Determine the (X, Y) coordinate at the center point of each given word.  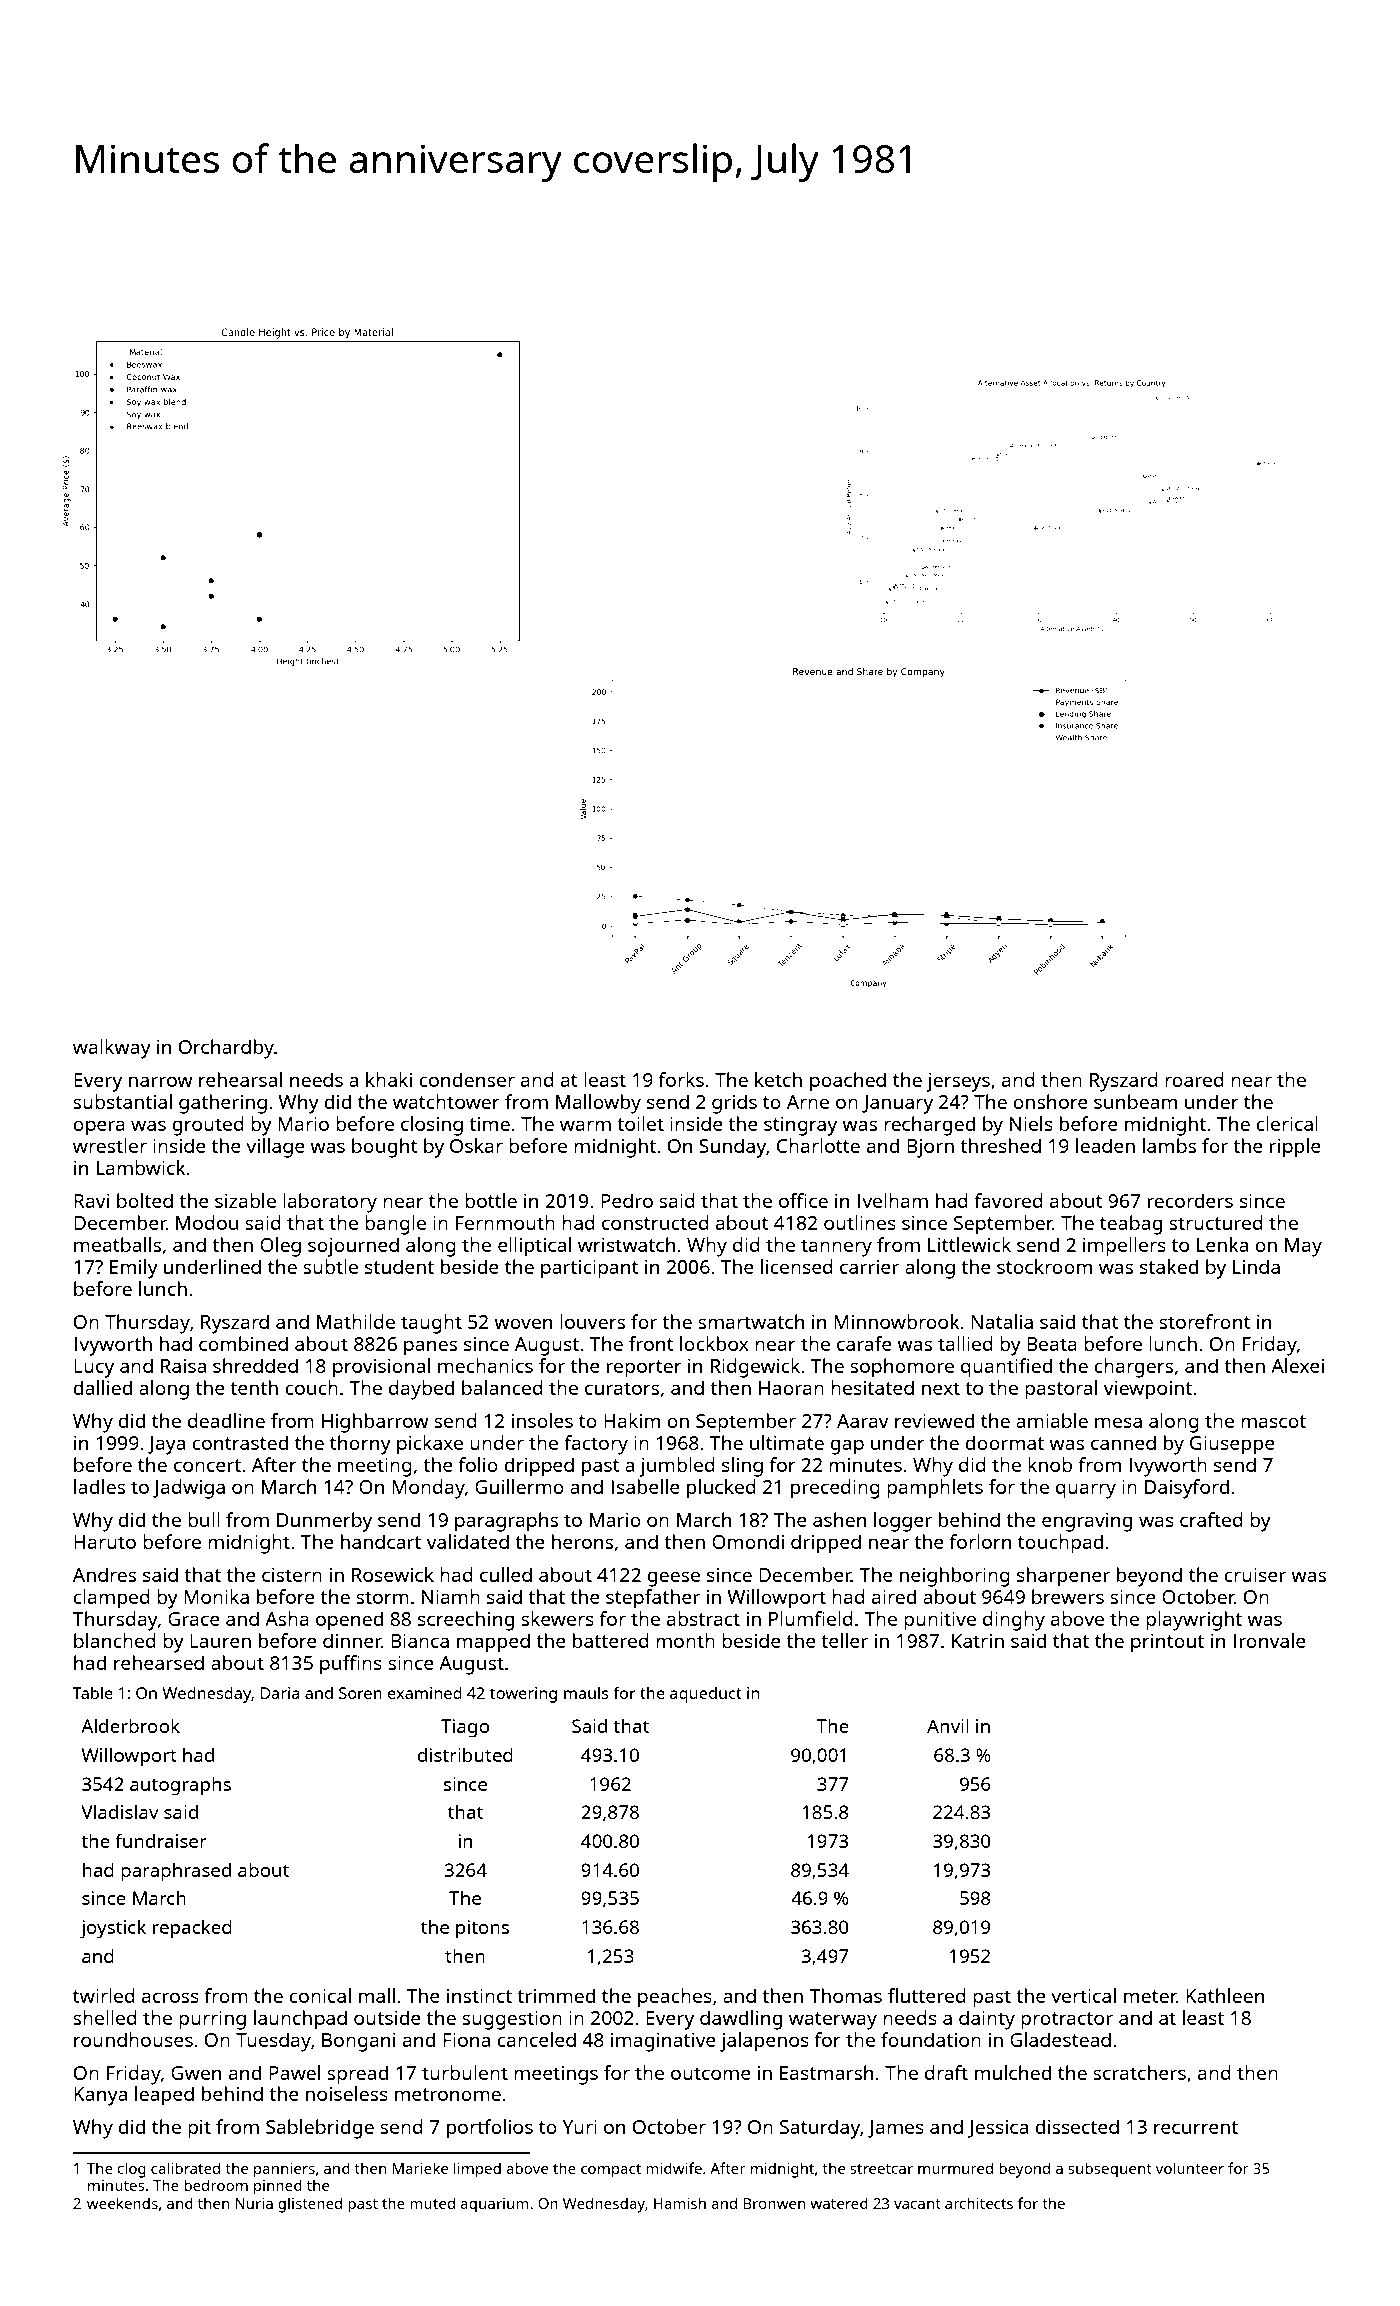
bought (385, 1148)
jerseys (958, 1082)
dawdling (741, 2020)
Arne (808, 1102)
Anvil (948, 1725)
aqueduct (706, 1695)
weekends (122, 2203)
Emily (134, 1269)
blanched (115, 1640)
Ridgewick (755, 1368)
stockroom (1044, 1266)
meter (1150, 1996)
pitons (482, 1929)
